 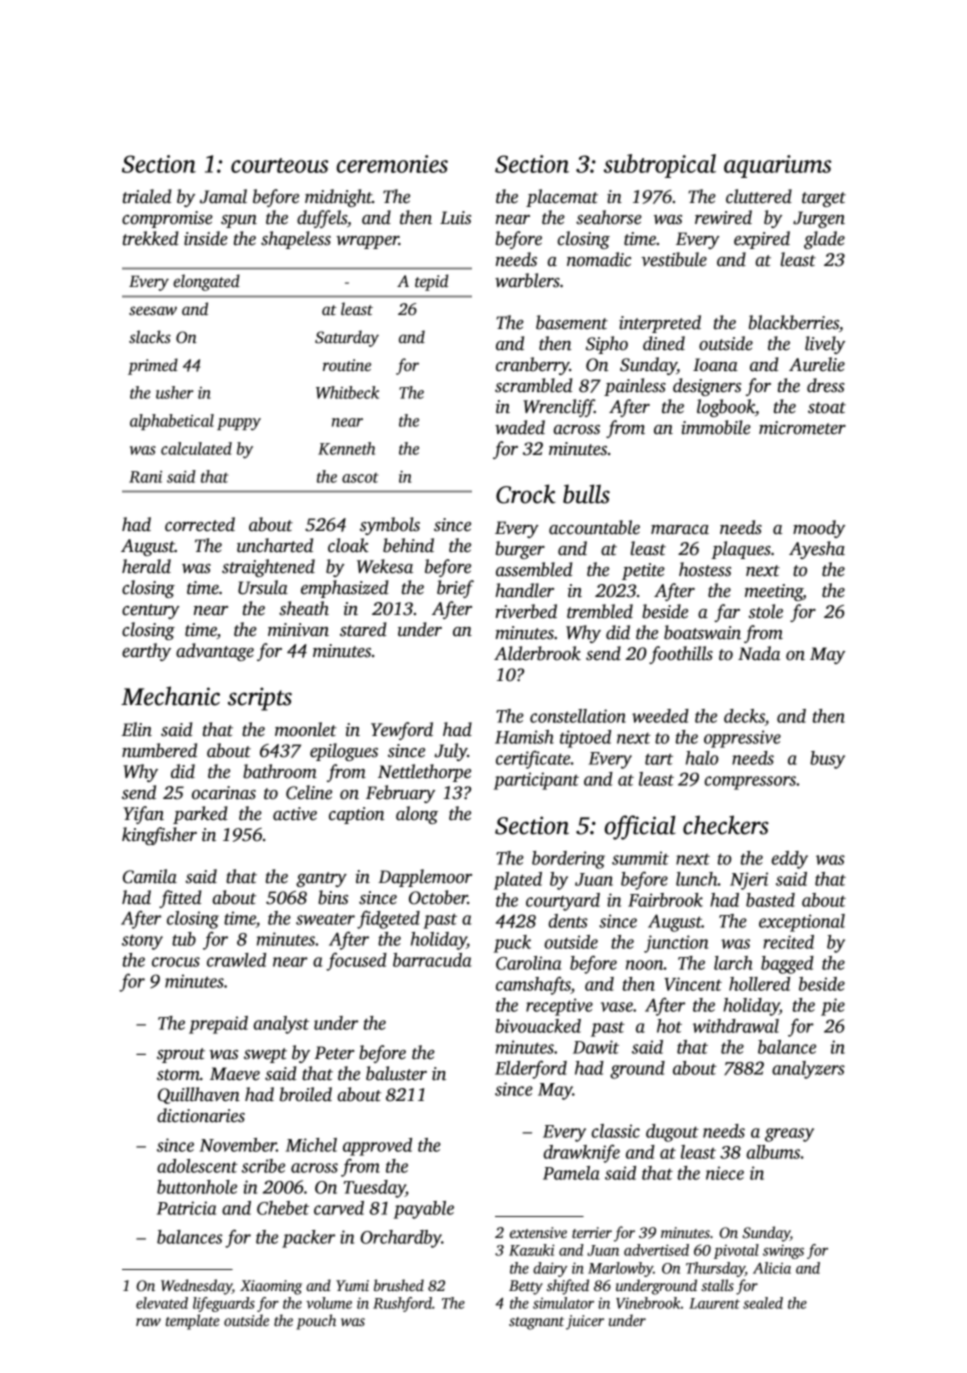 What do you see at coordinates (396, 1073) in the screenshot?
I see `baluster` at bounding box center [396, 1073].
